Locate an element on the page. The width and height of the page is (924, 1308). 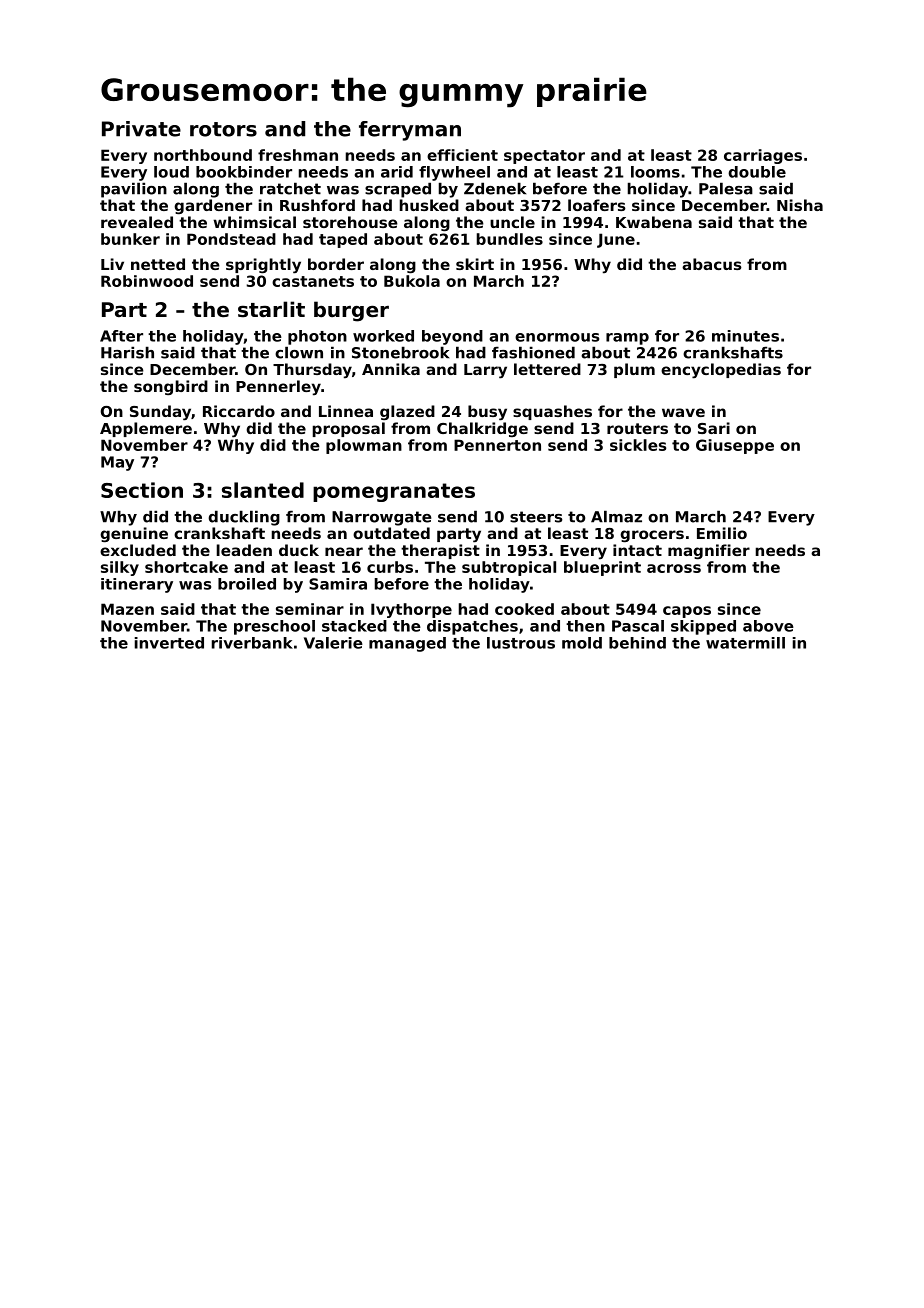
encyclopedias is located at coordinates (721, 371).
